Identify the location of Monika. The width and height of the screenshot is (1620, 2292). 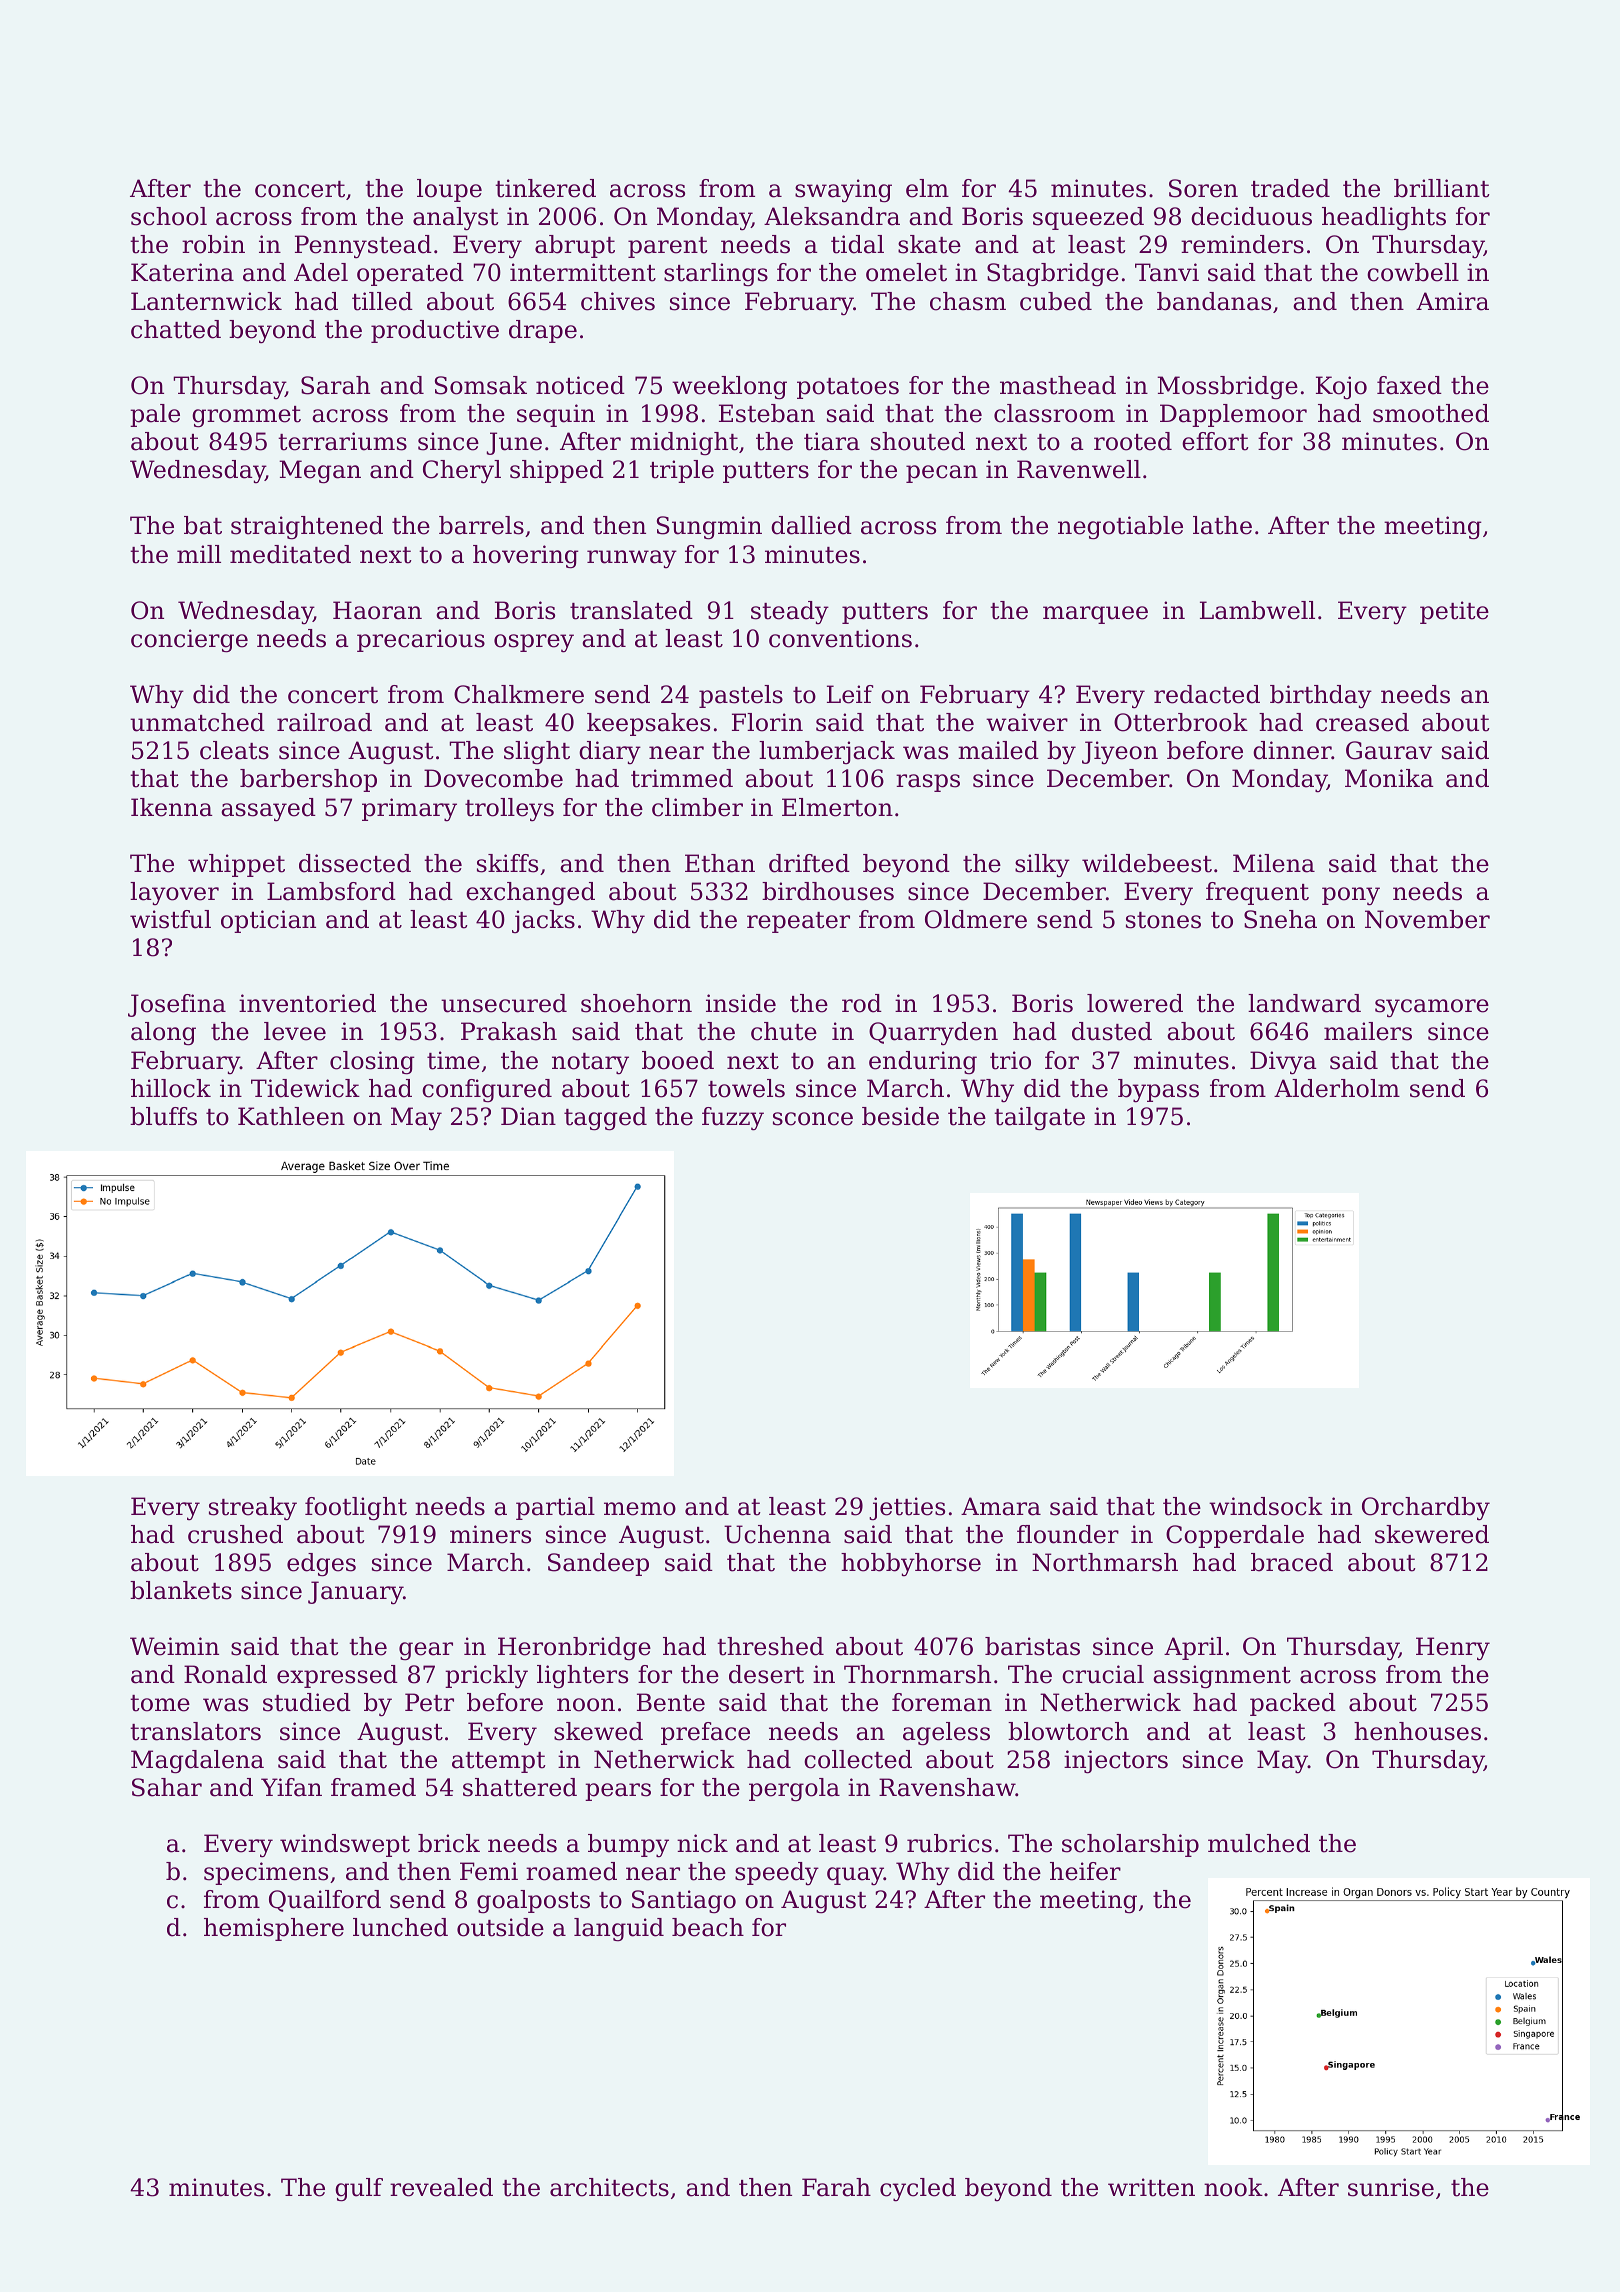
(1389, 778).
